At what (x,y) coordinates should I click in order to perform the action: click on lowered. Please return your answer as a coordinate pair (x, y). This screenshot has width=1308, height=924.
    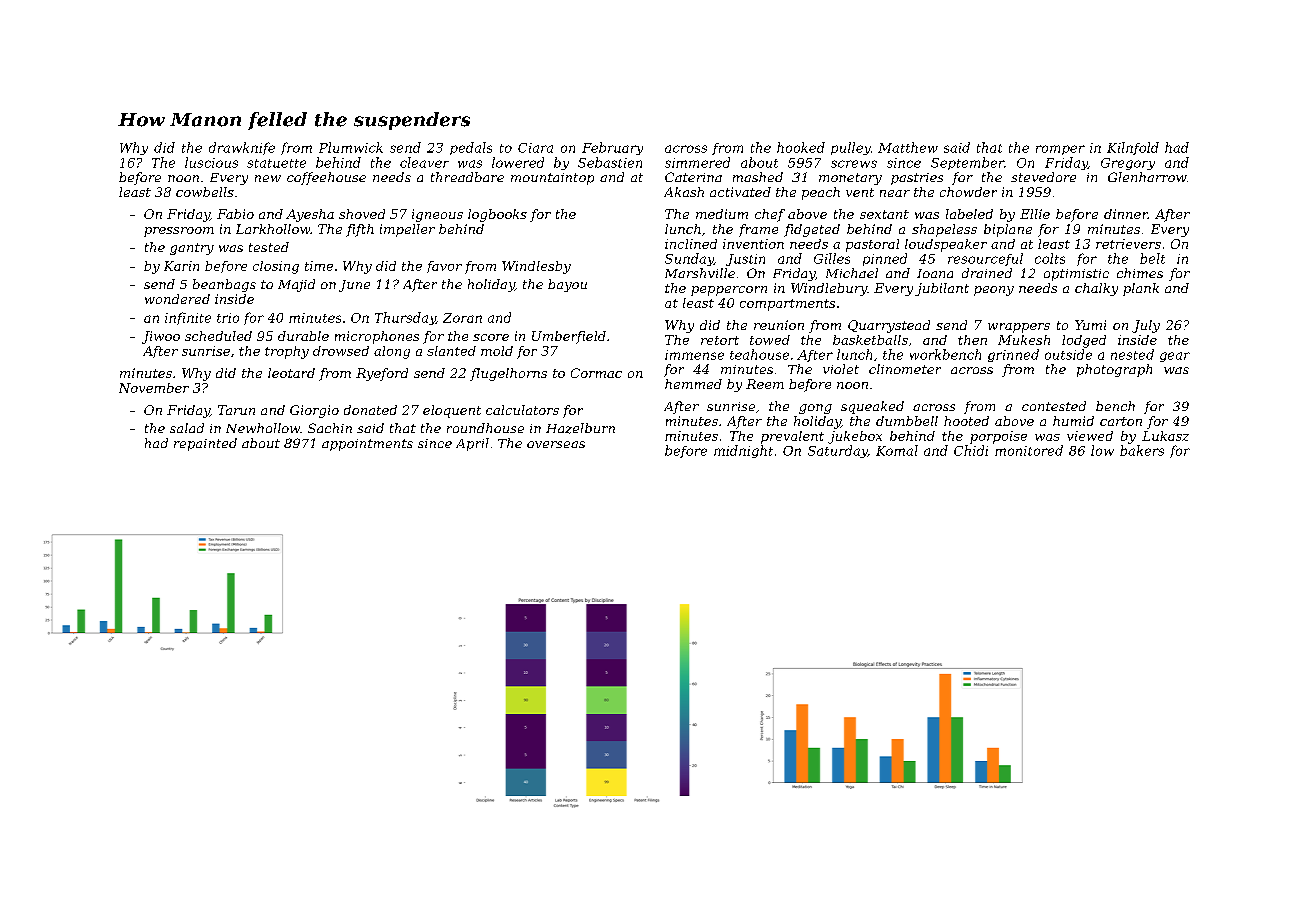
    Looking at the image, I should click on (518, 162).
